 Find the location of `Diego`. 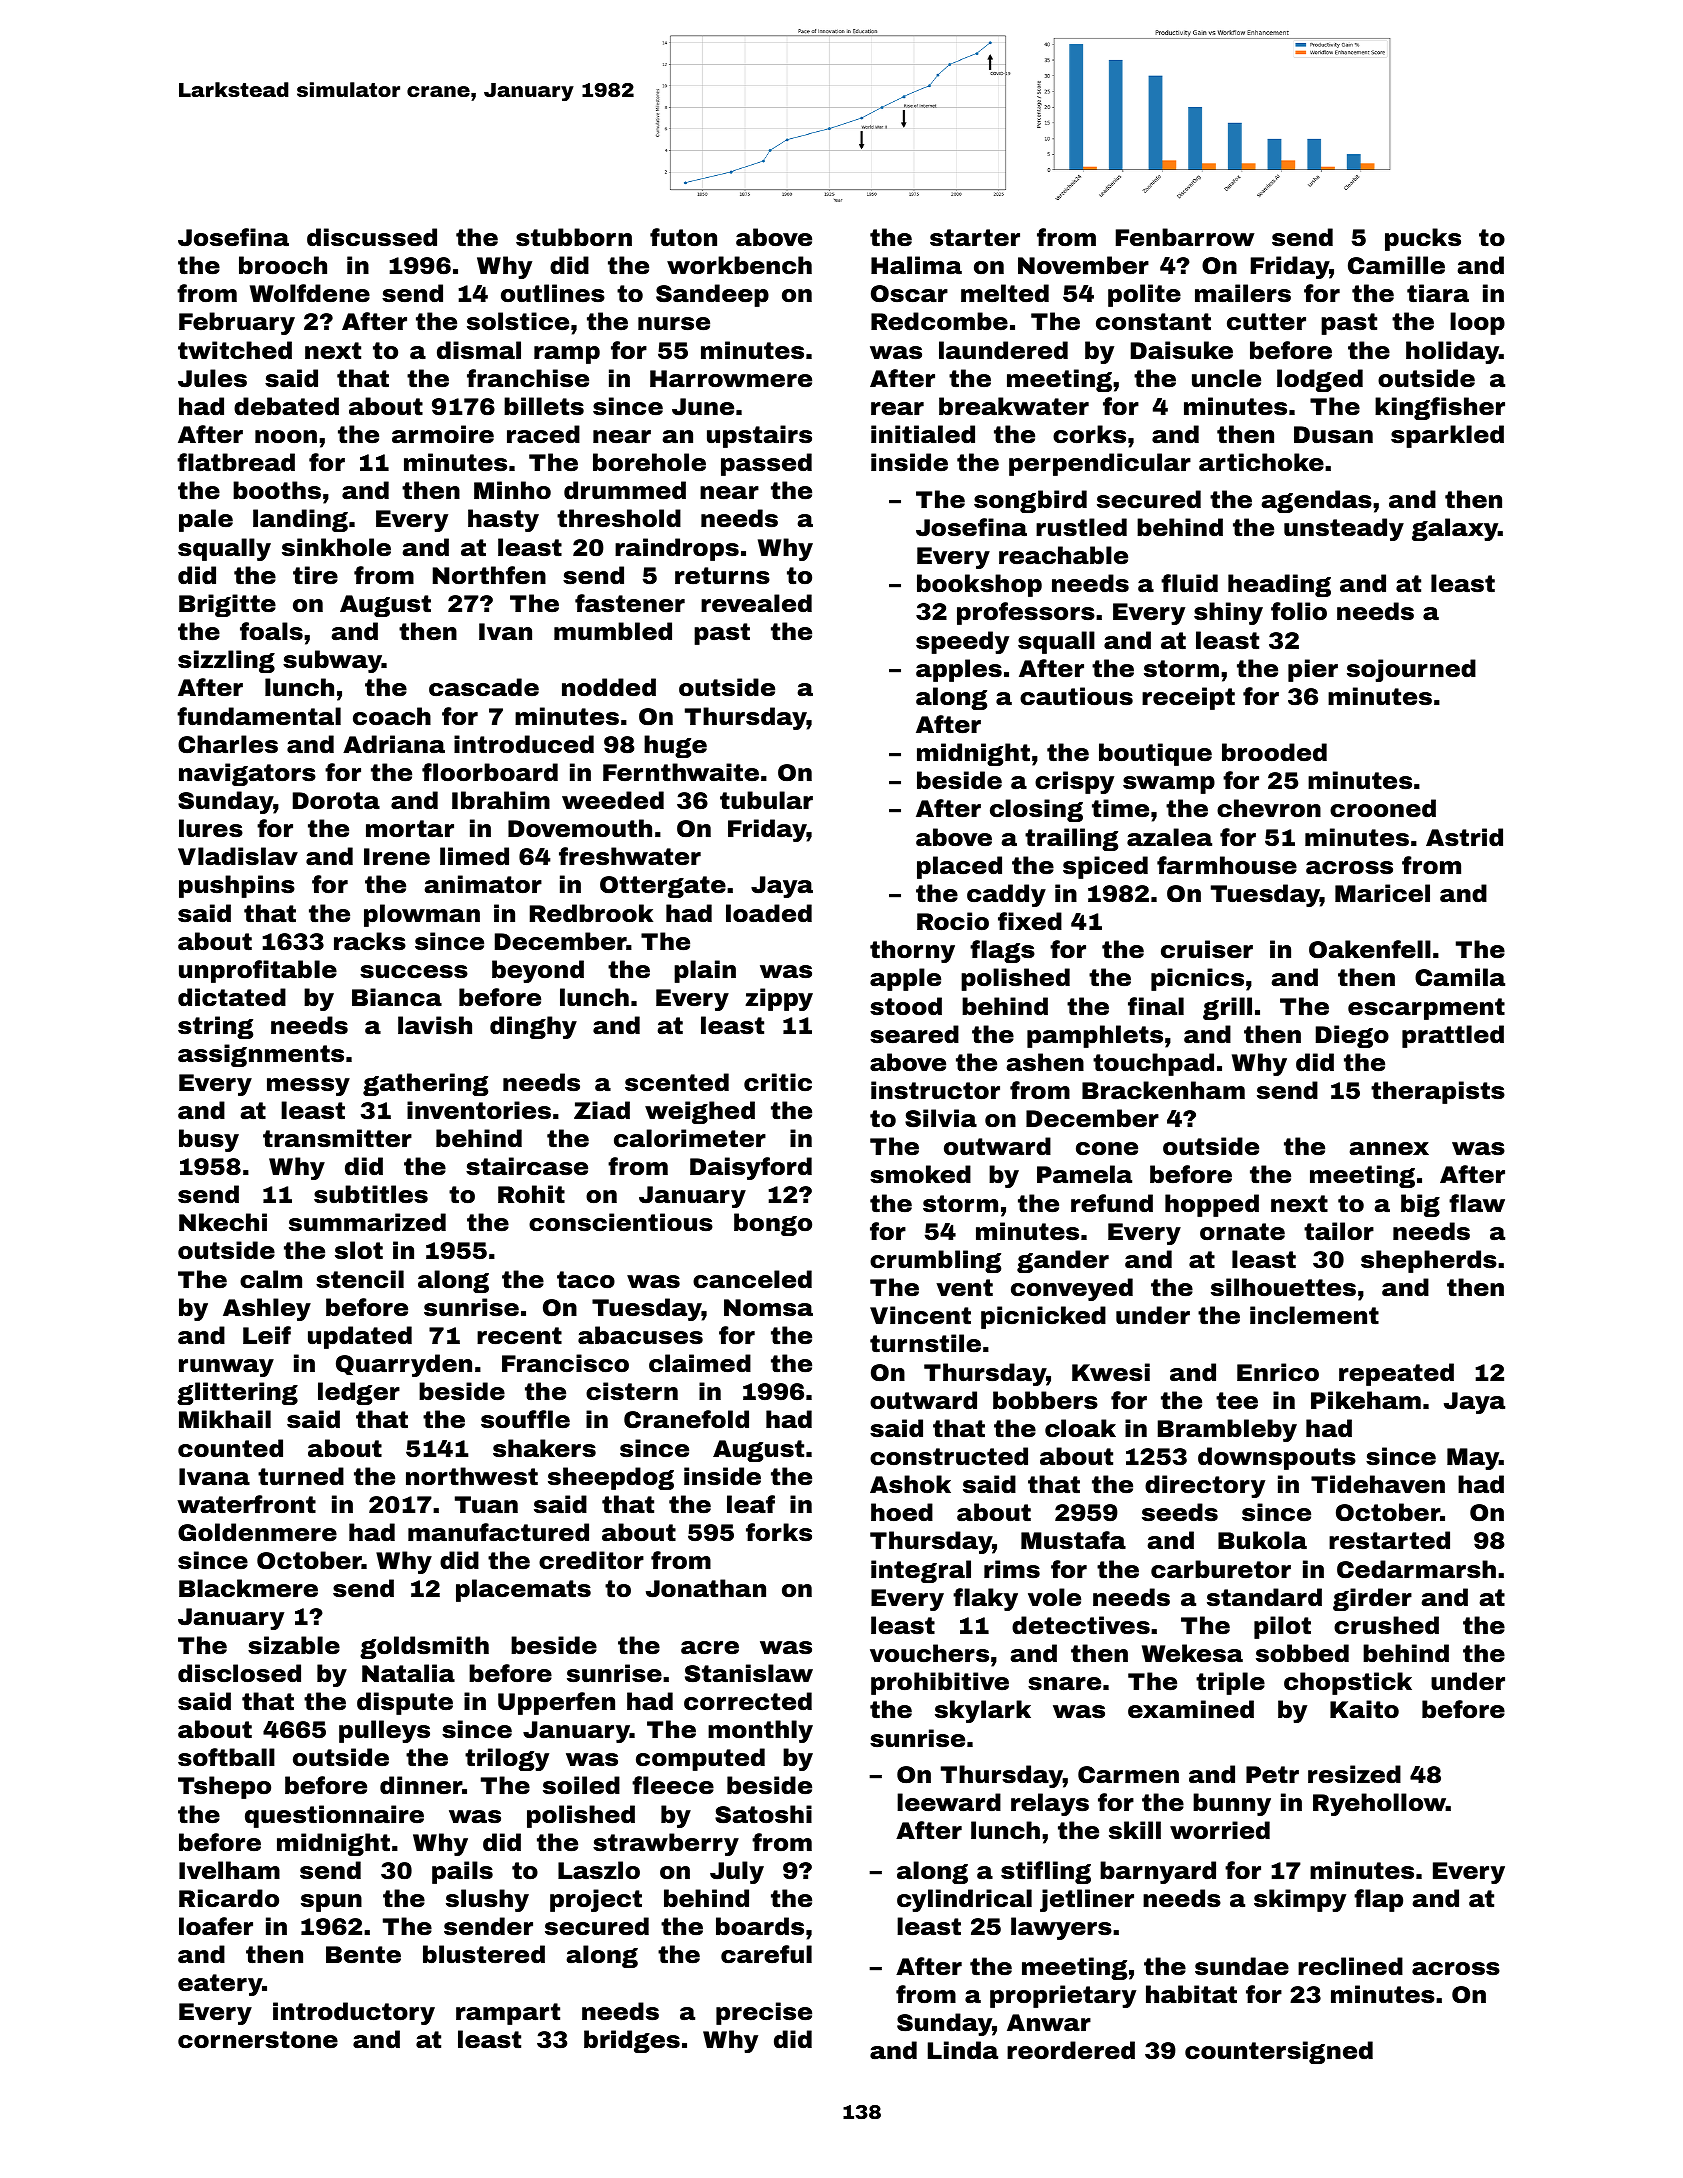

Diego is located at coordinates (1352, 1036).
